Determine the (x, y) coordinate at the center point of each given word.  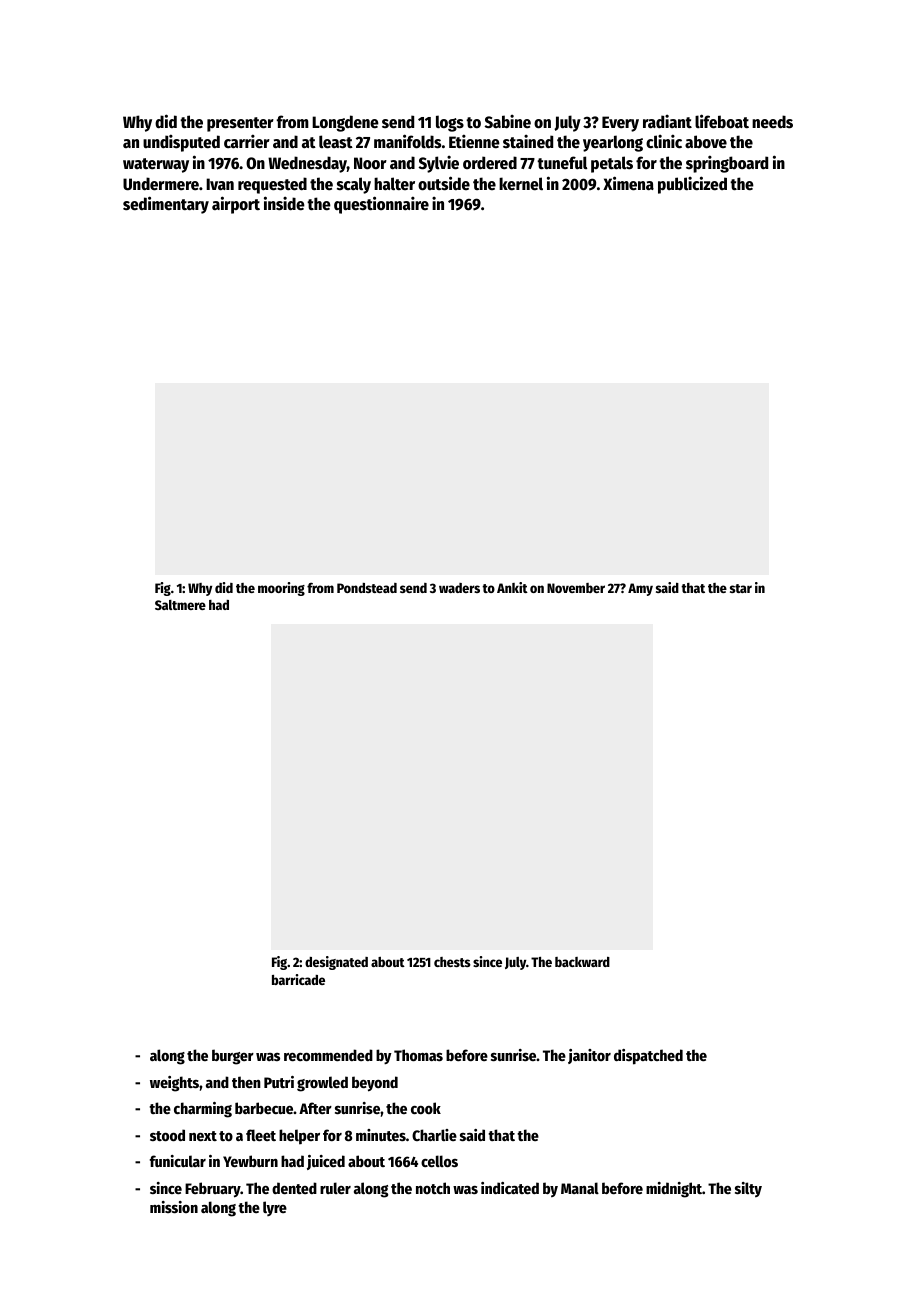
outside (444, 183)
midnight (674, 1190)
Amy (640, 589)
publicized (692, 185)
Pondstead (367, 588)
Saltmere (180, 605)
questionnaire (381, 205)
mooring (281, 589)
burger (233, 1057)
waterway (156, 165)
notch (433, 1188)
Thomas (418, 1055)
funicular (178, 1161)
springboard (727, 164)
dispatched (648, 1057)
